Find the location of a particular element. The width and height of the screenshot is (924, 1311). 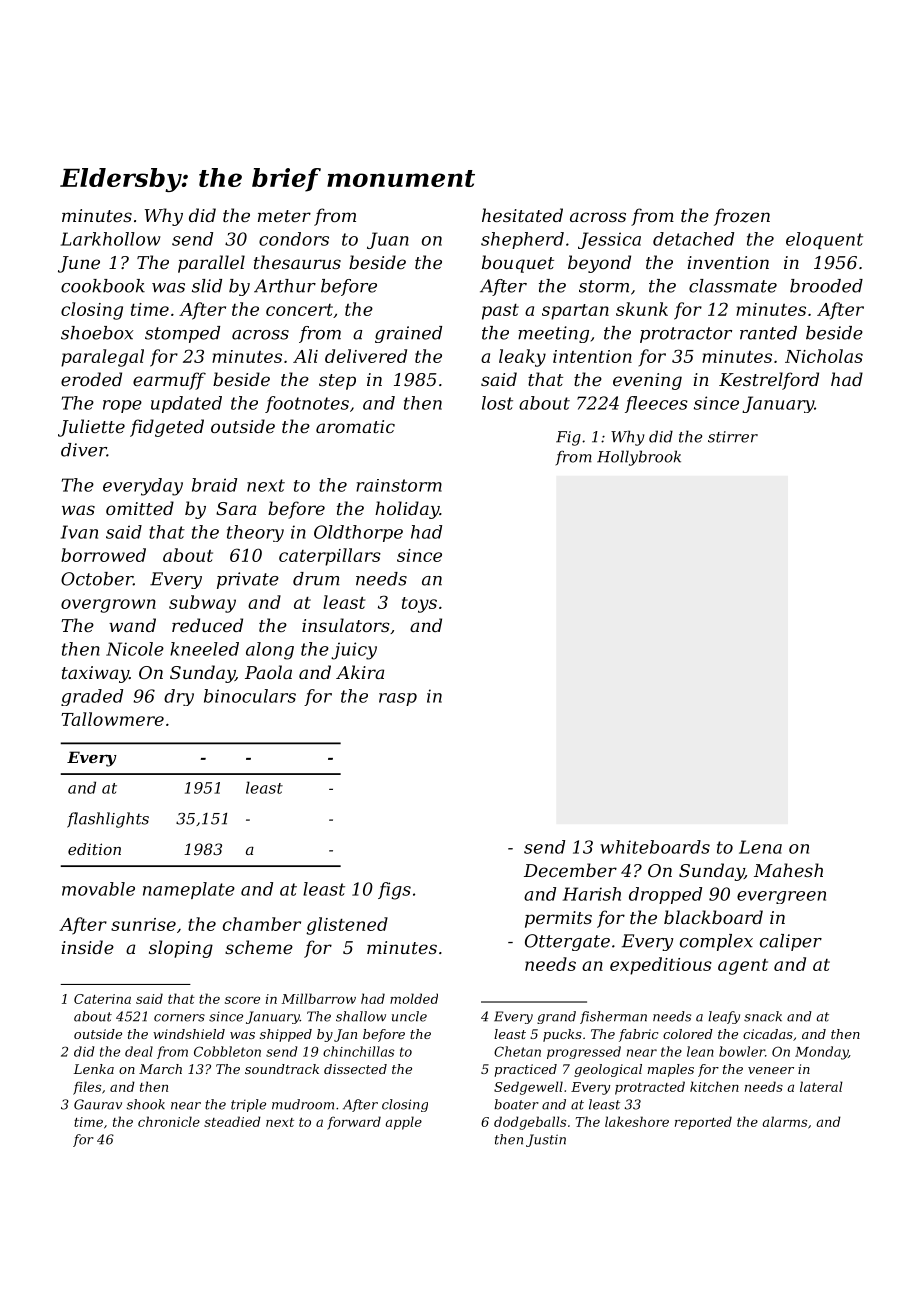

shoebox is located at coordinates (97, 333).
